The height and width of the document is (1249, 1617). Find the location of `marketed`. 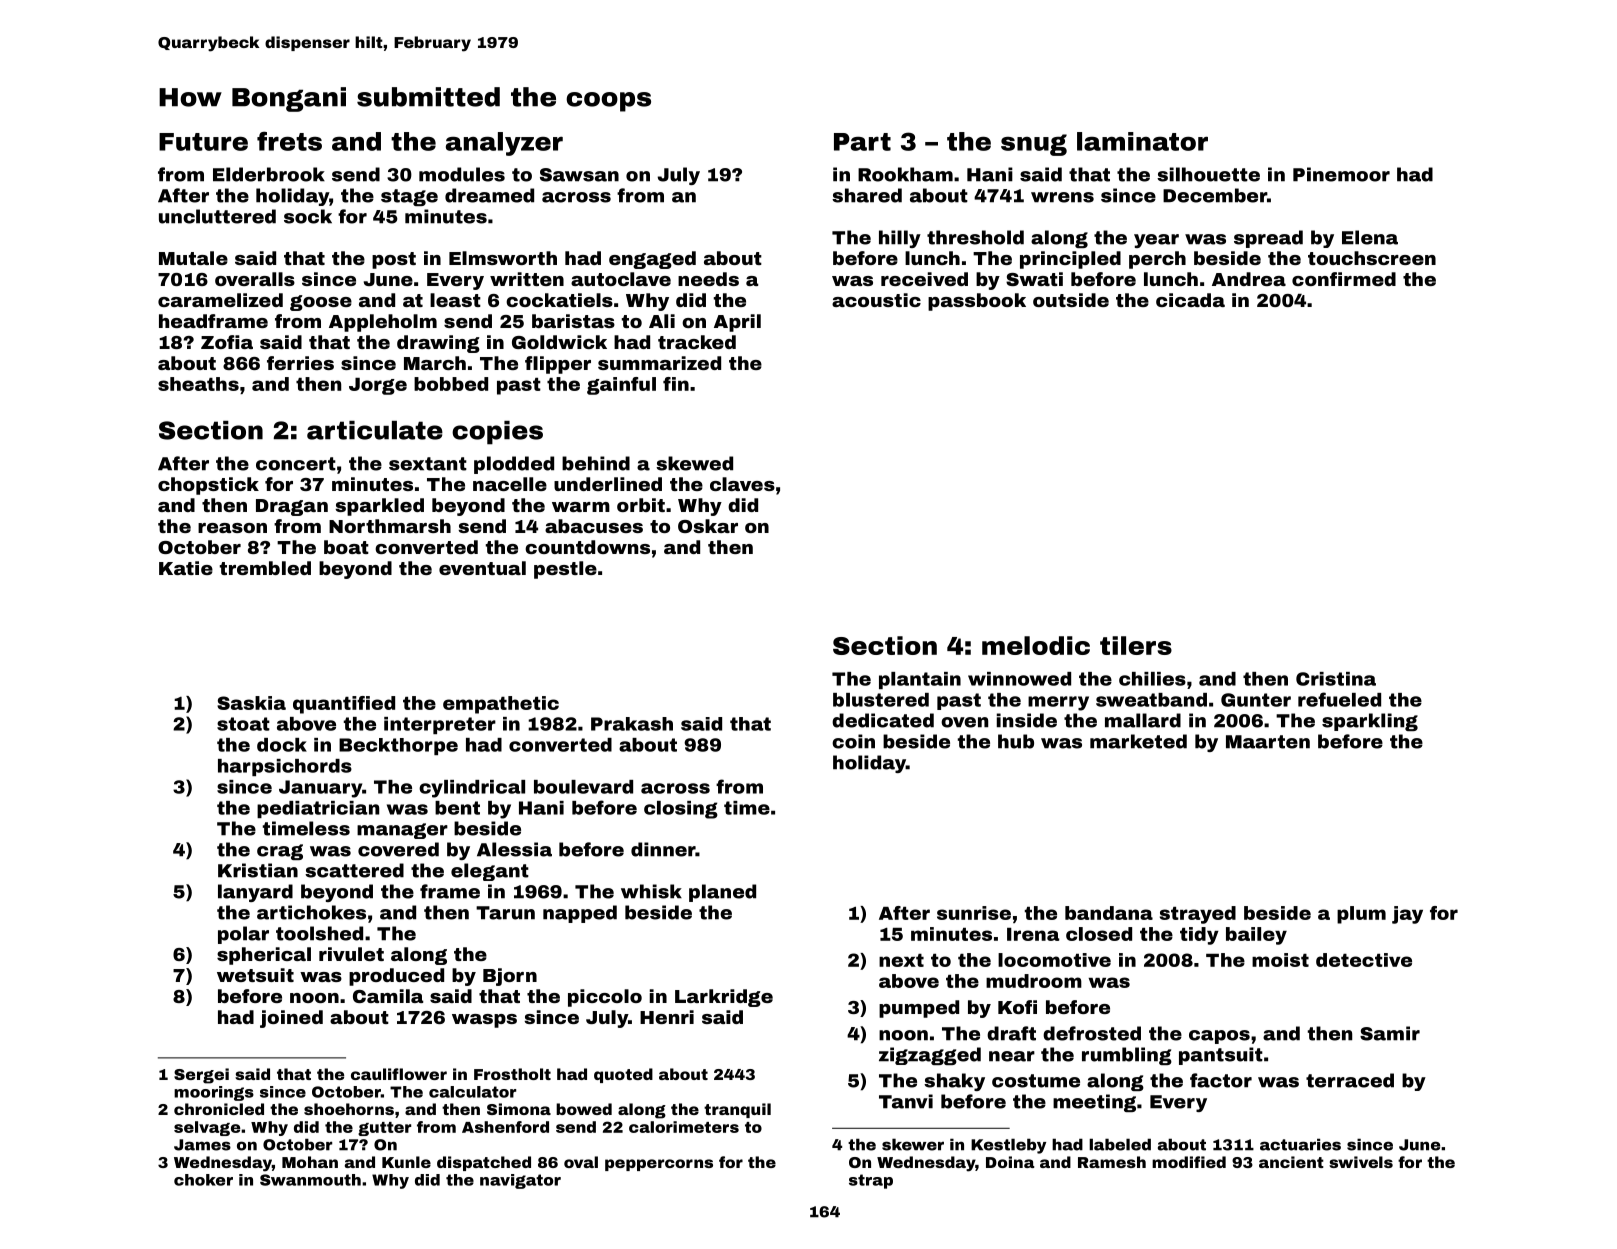

marketed is located at coordinates (1138, 741).
